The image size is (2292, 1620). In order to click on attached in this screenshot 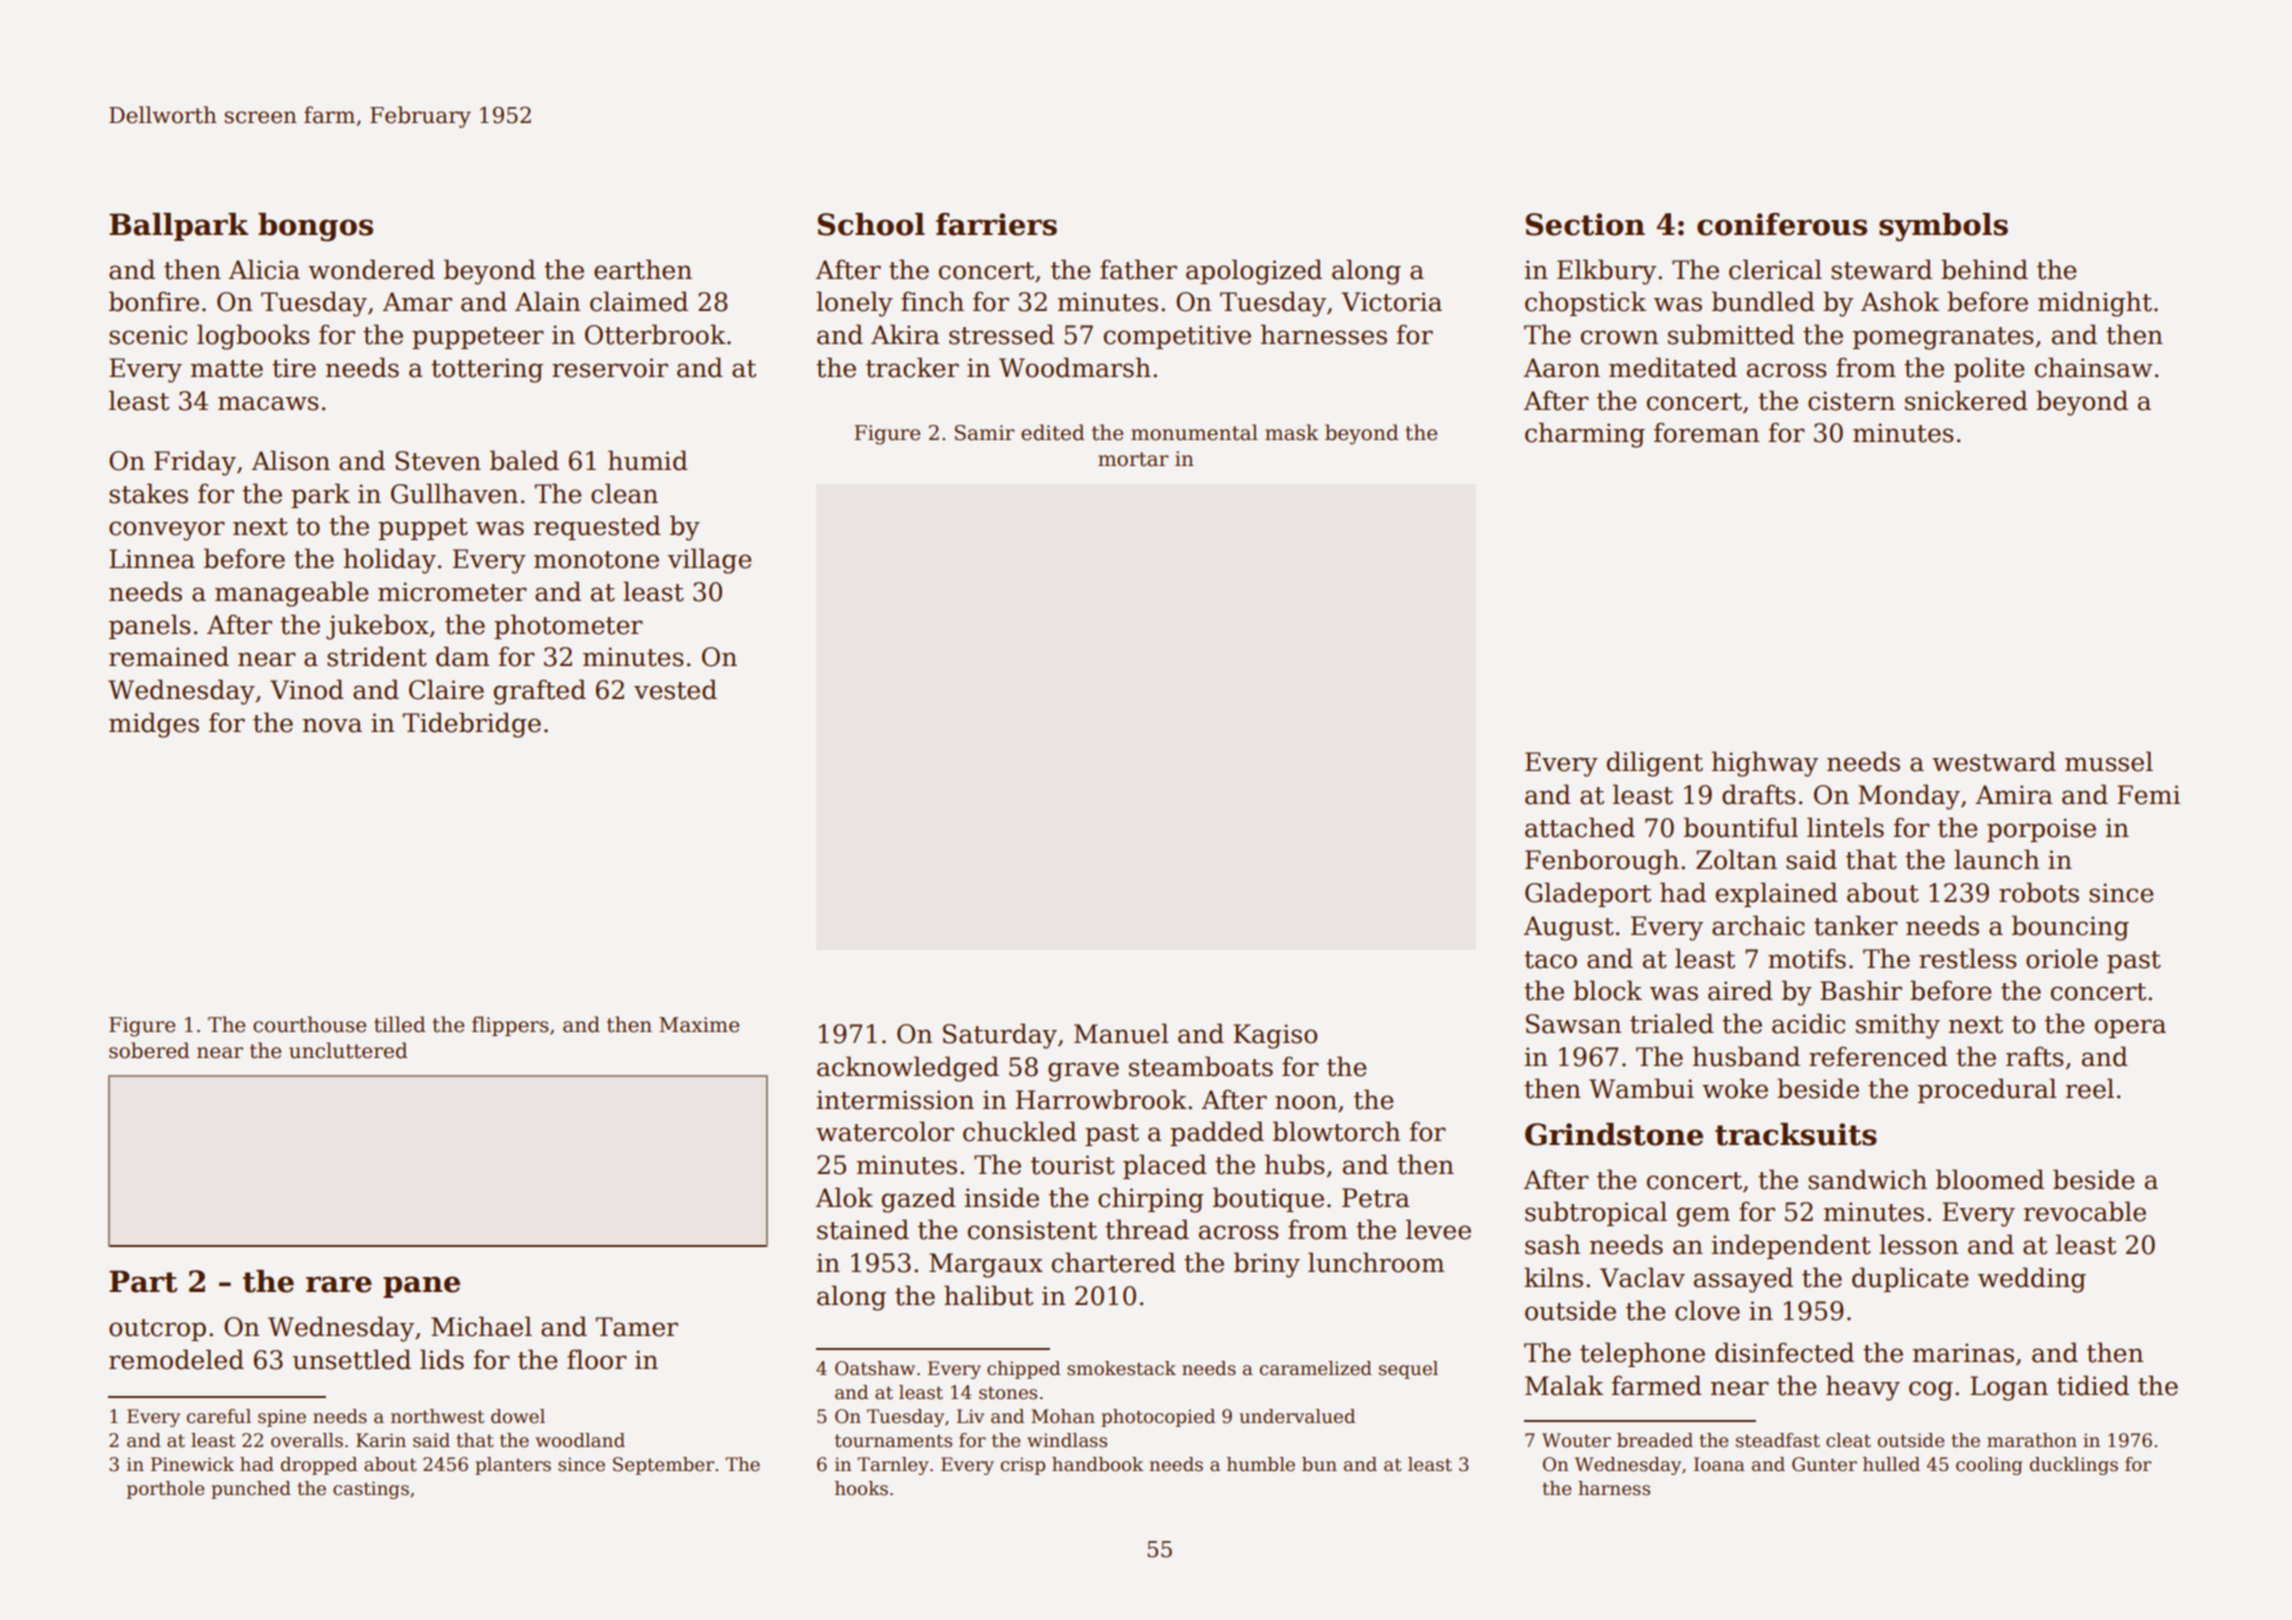, I will do `click(1580, 827)`.
